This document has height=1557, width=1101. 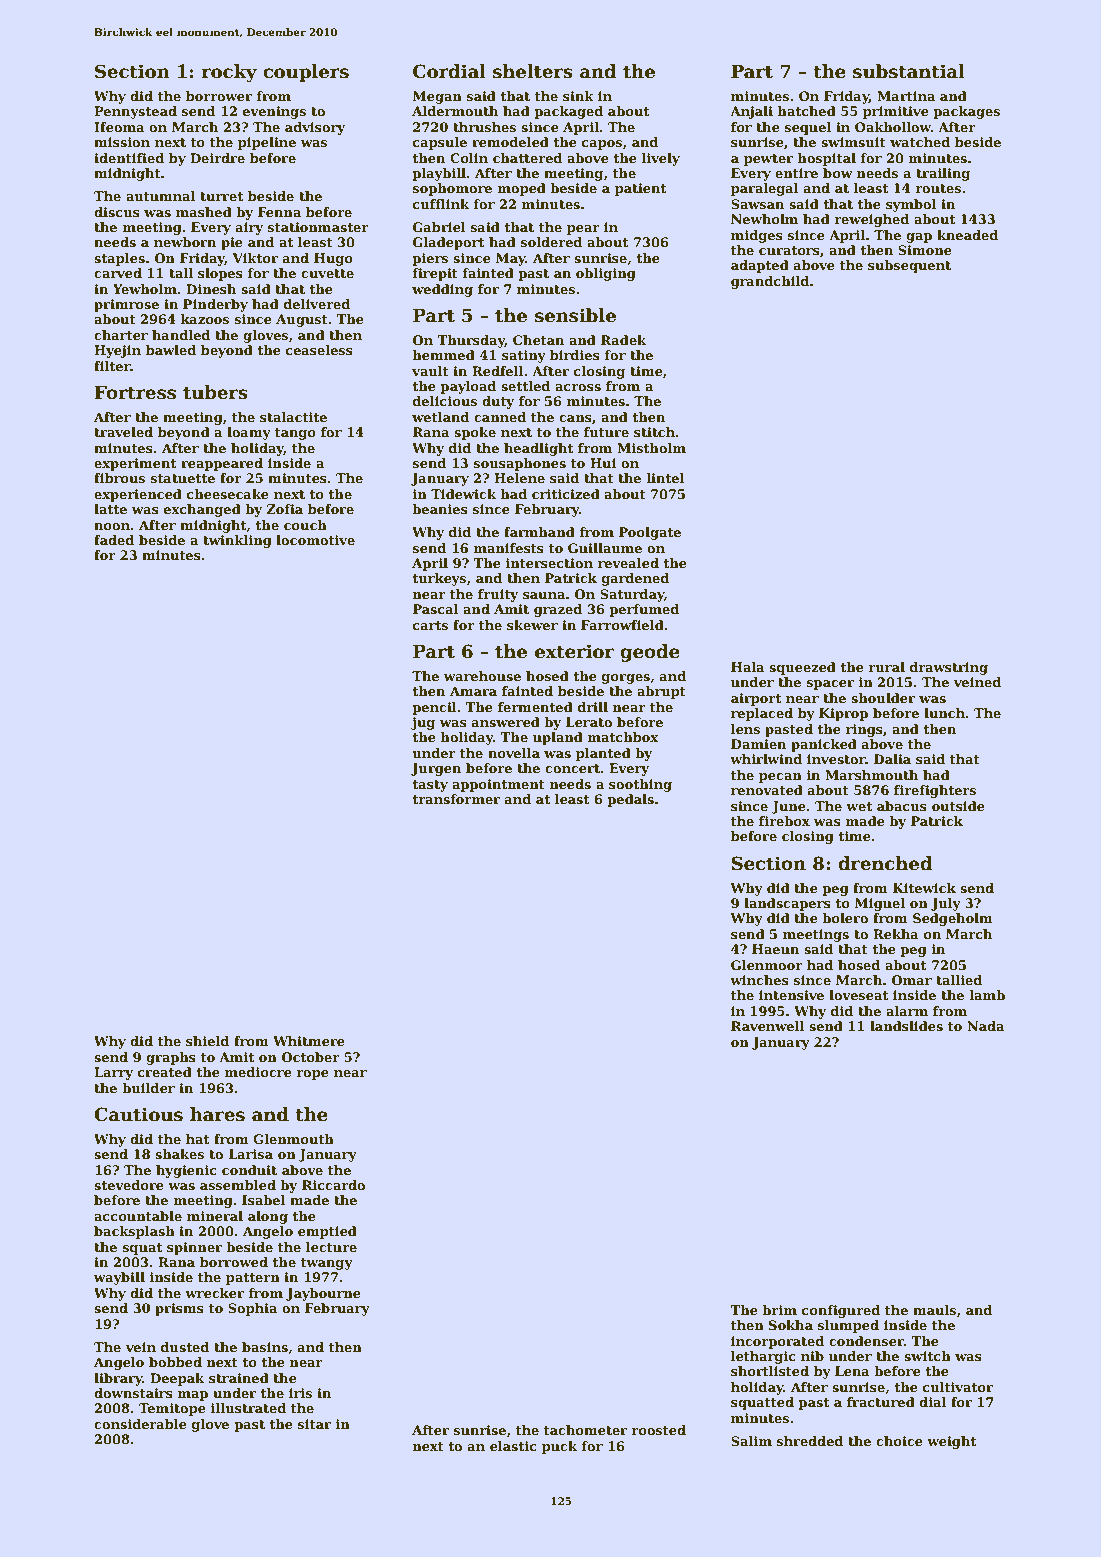 What do you see at coordinates (207, 1041) in the document?
I see `shield` at bounding box center [207, 1041].
